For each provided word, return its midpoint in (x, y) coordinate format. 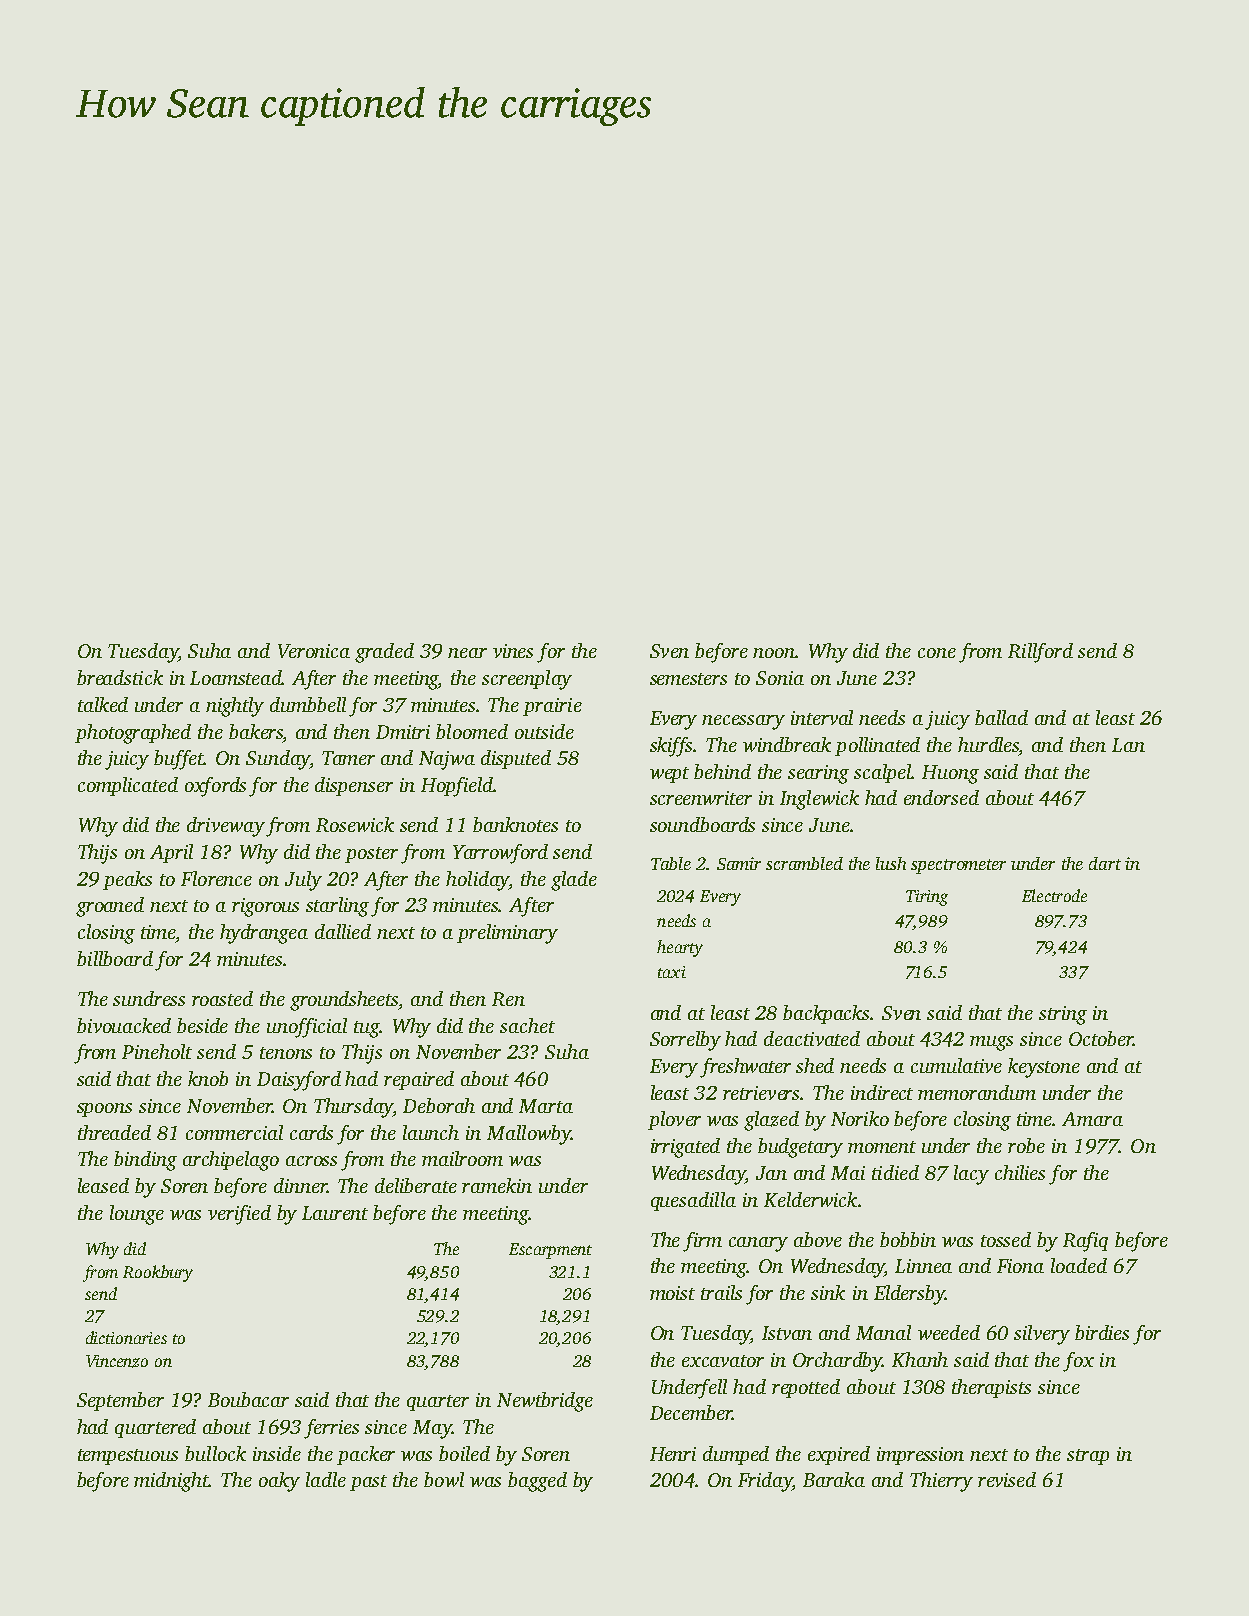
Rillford (1040, 653)
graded (384, 653)
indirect (882, 1092)
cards (311, 1132)
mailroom (462, 1158)
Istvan (787, 1333)
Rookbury (158, 1273)
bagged (537, 1482)
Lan (1128, 745)
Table (671, 863)
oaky (279, 1482)
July (303, 881)
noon (774, 653)
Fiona (1020, 1266)
